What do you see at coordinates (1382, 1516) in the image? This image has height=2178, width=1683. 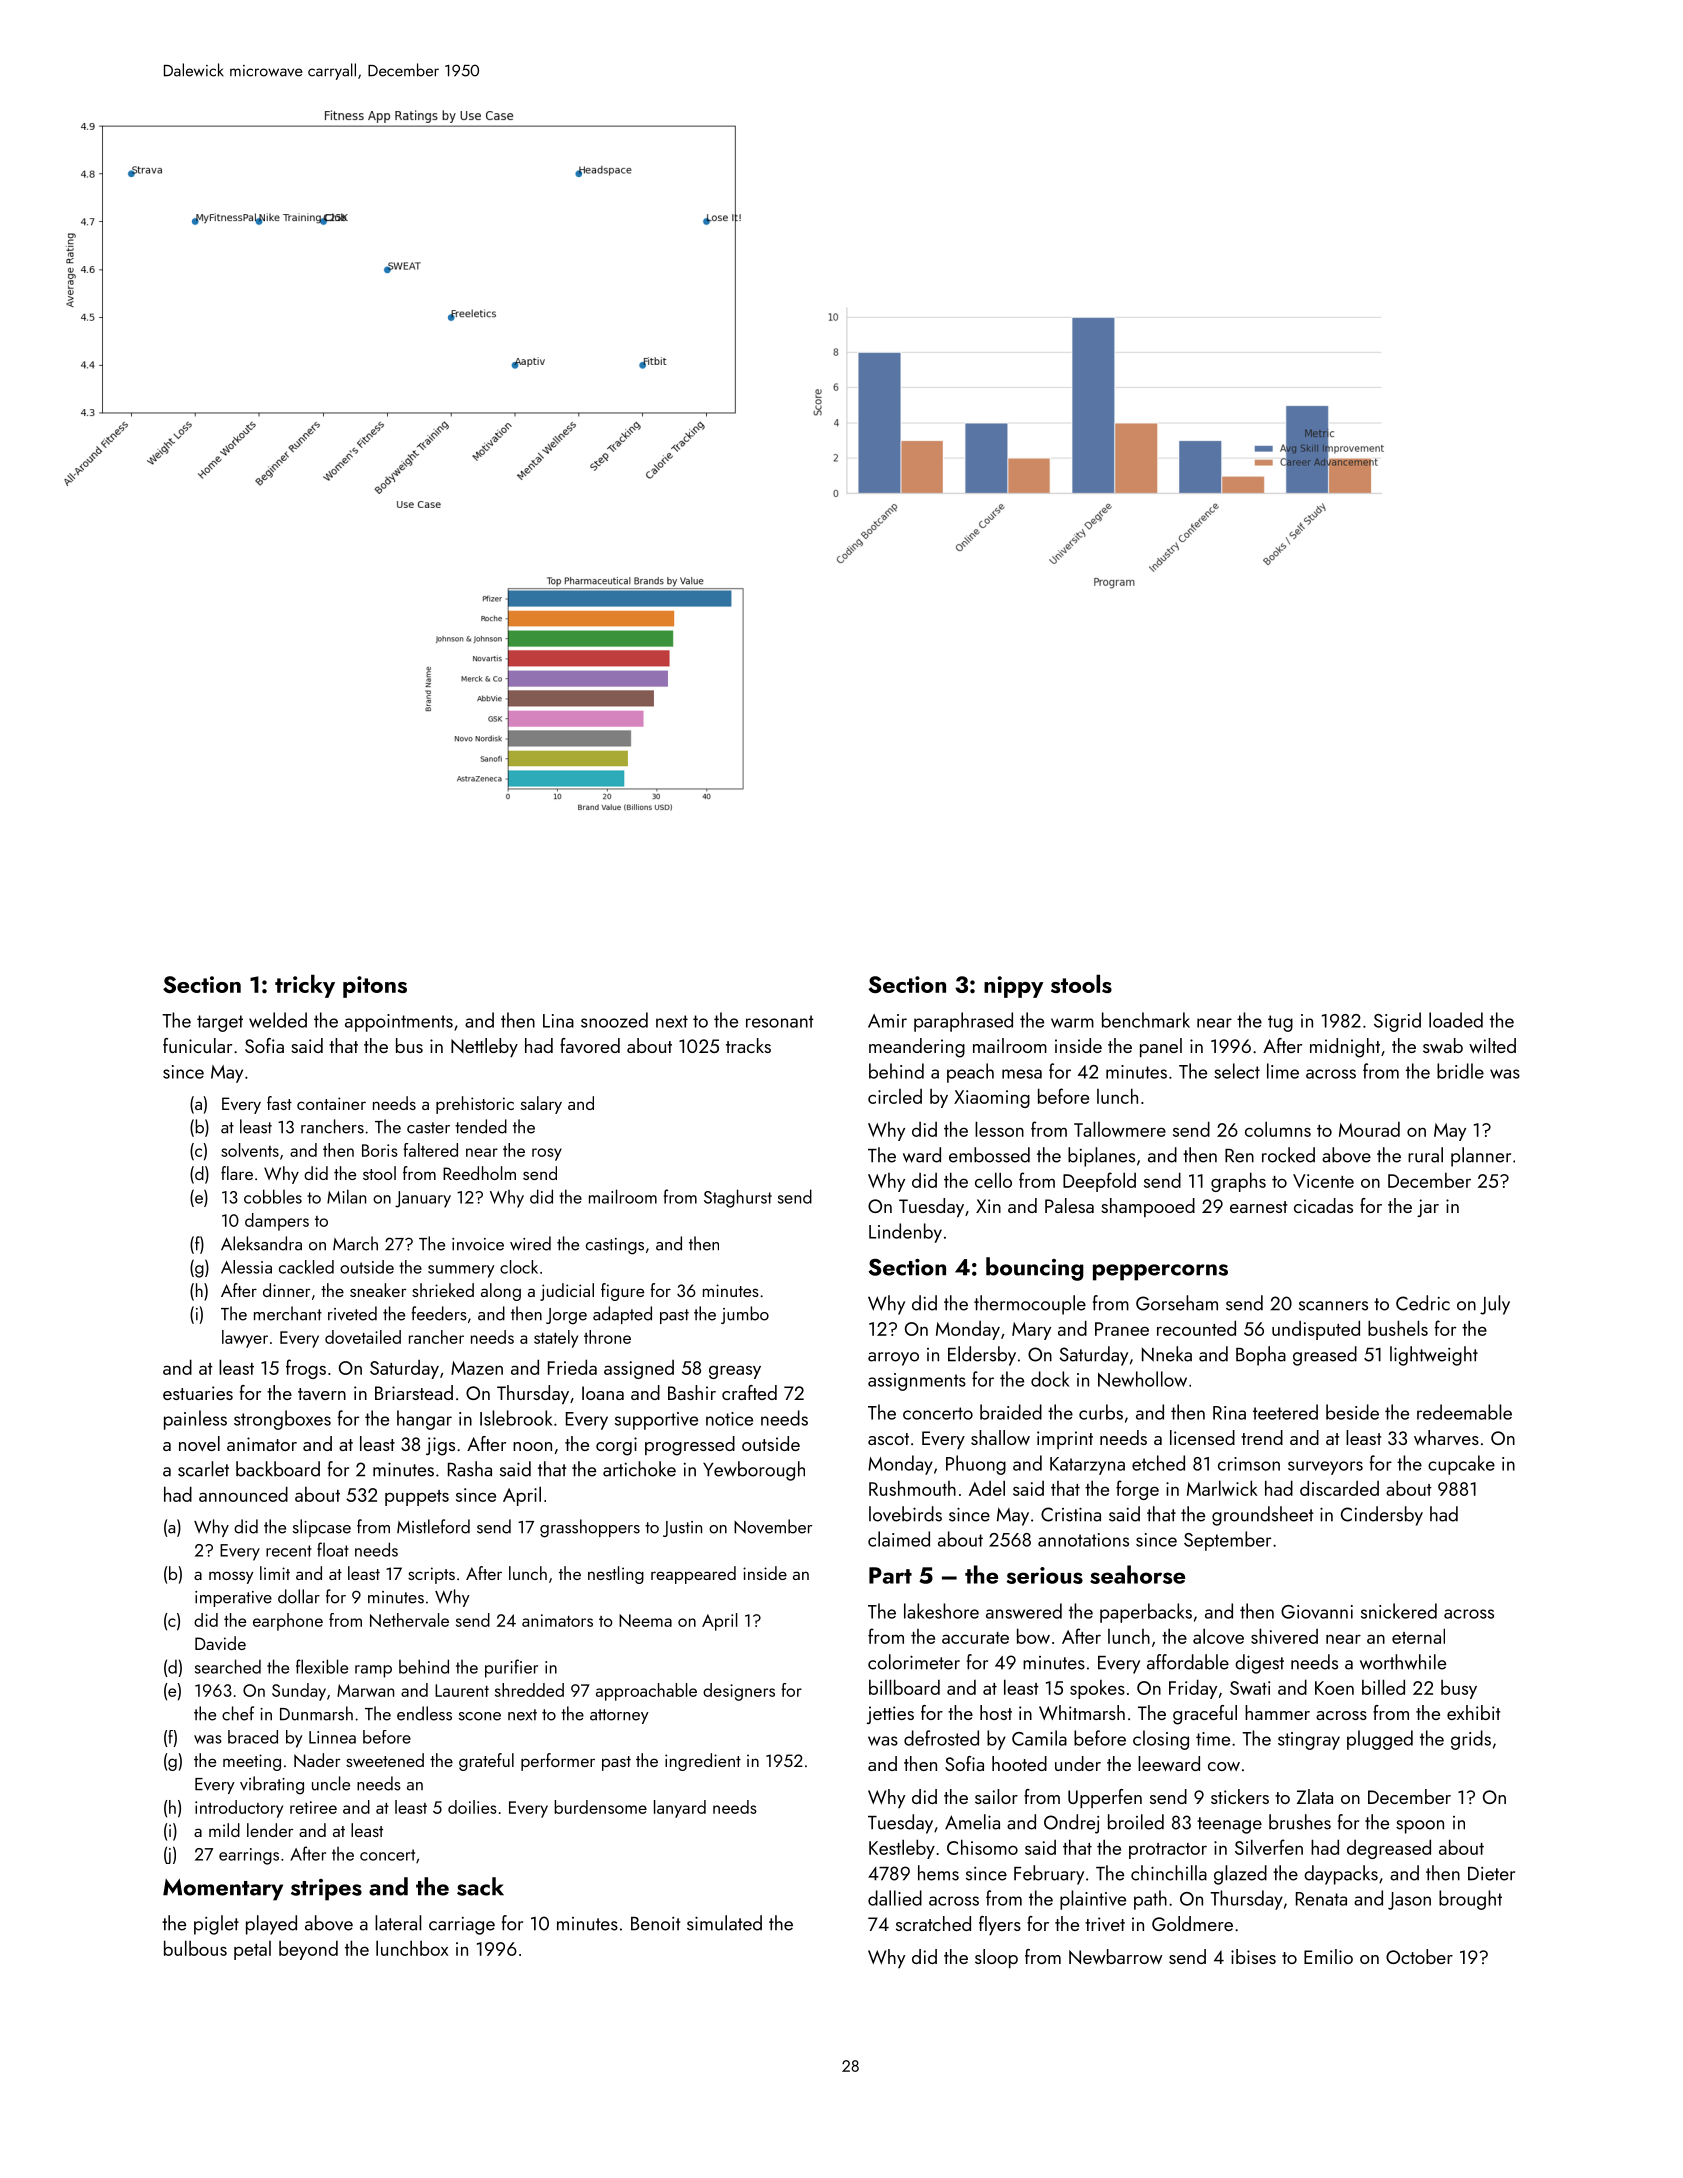 I see `Cindersby` at bounding box center [1382, 1516].
